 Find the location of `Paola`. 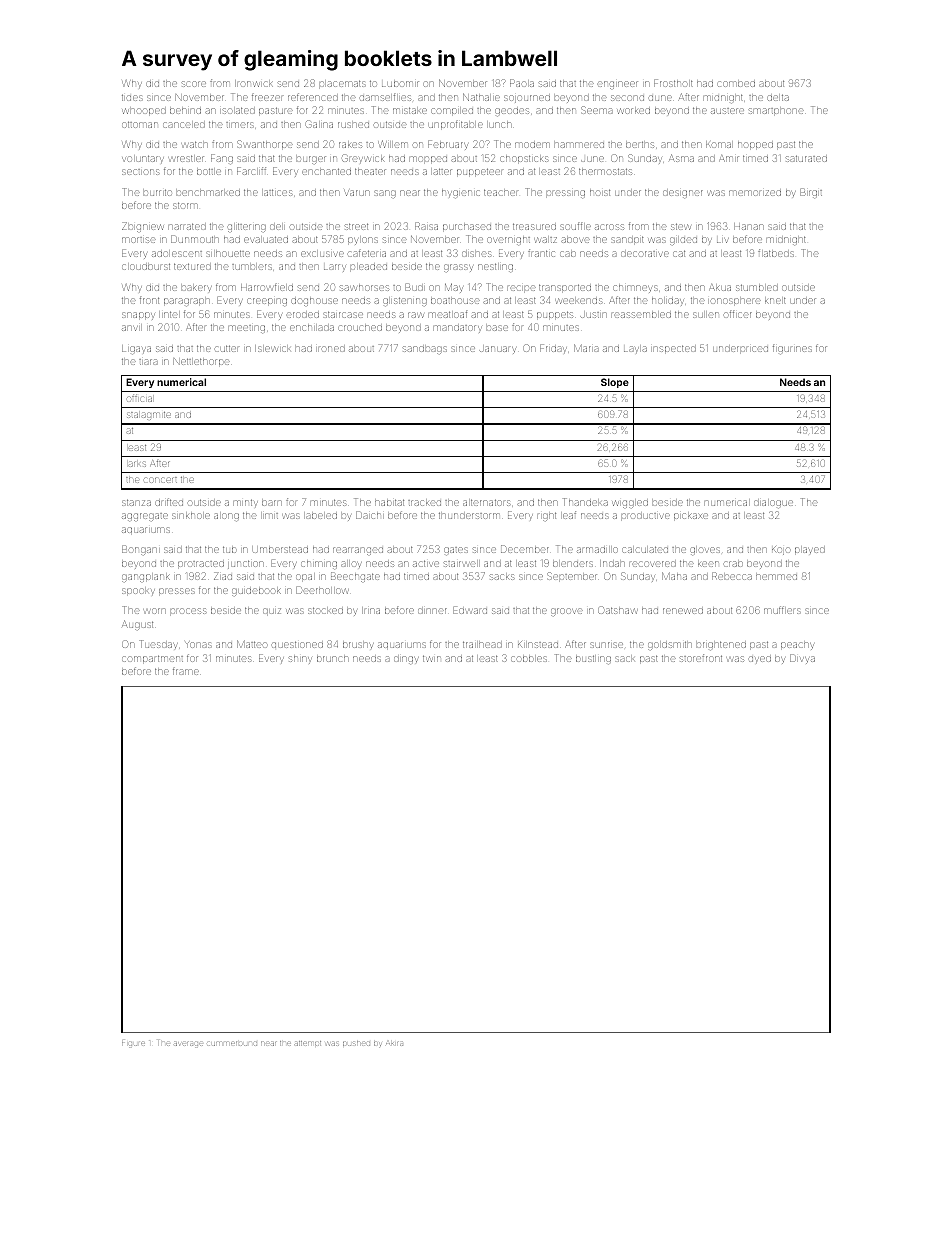

Paola is located at coordinates (522, 83).
